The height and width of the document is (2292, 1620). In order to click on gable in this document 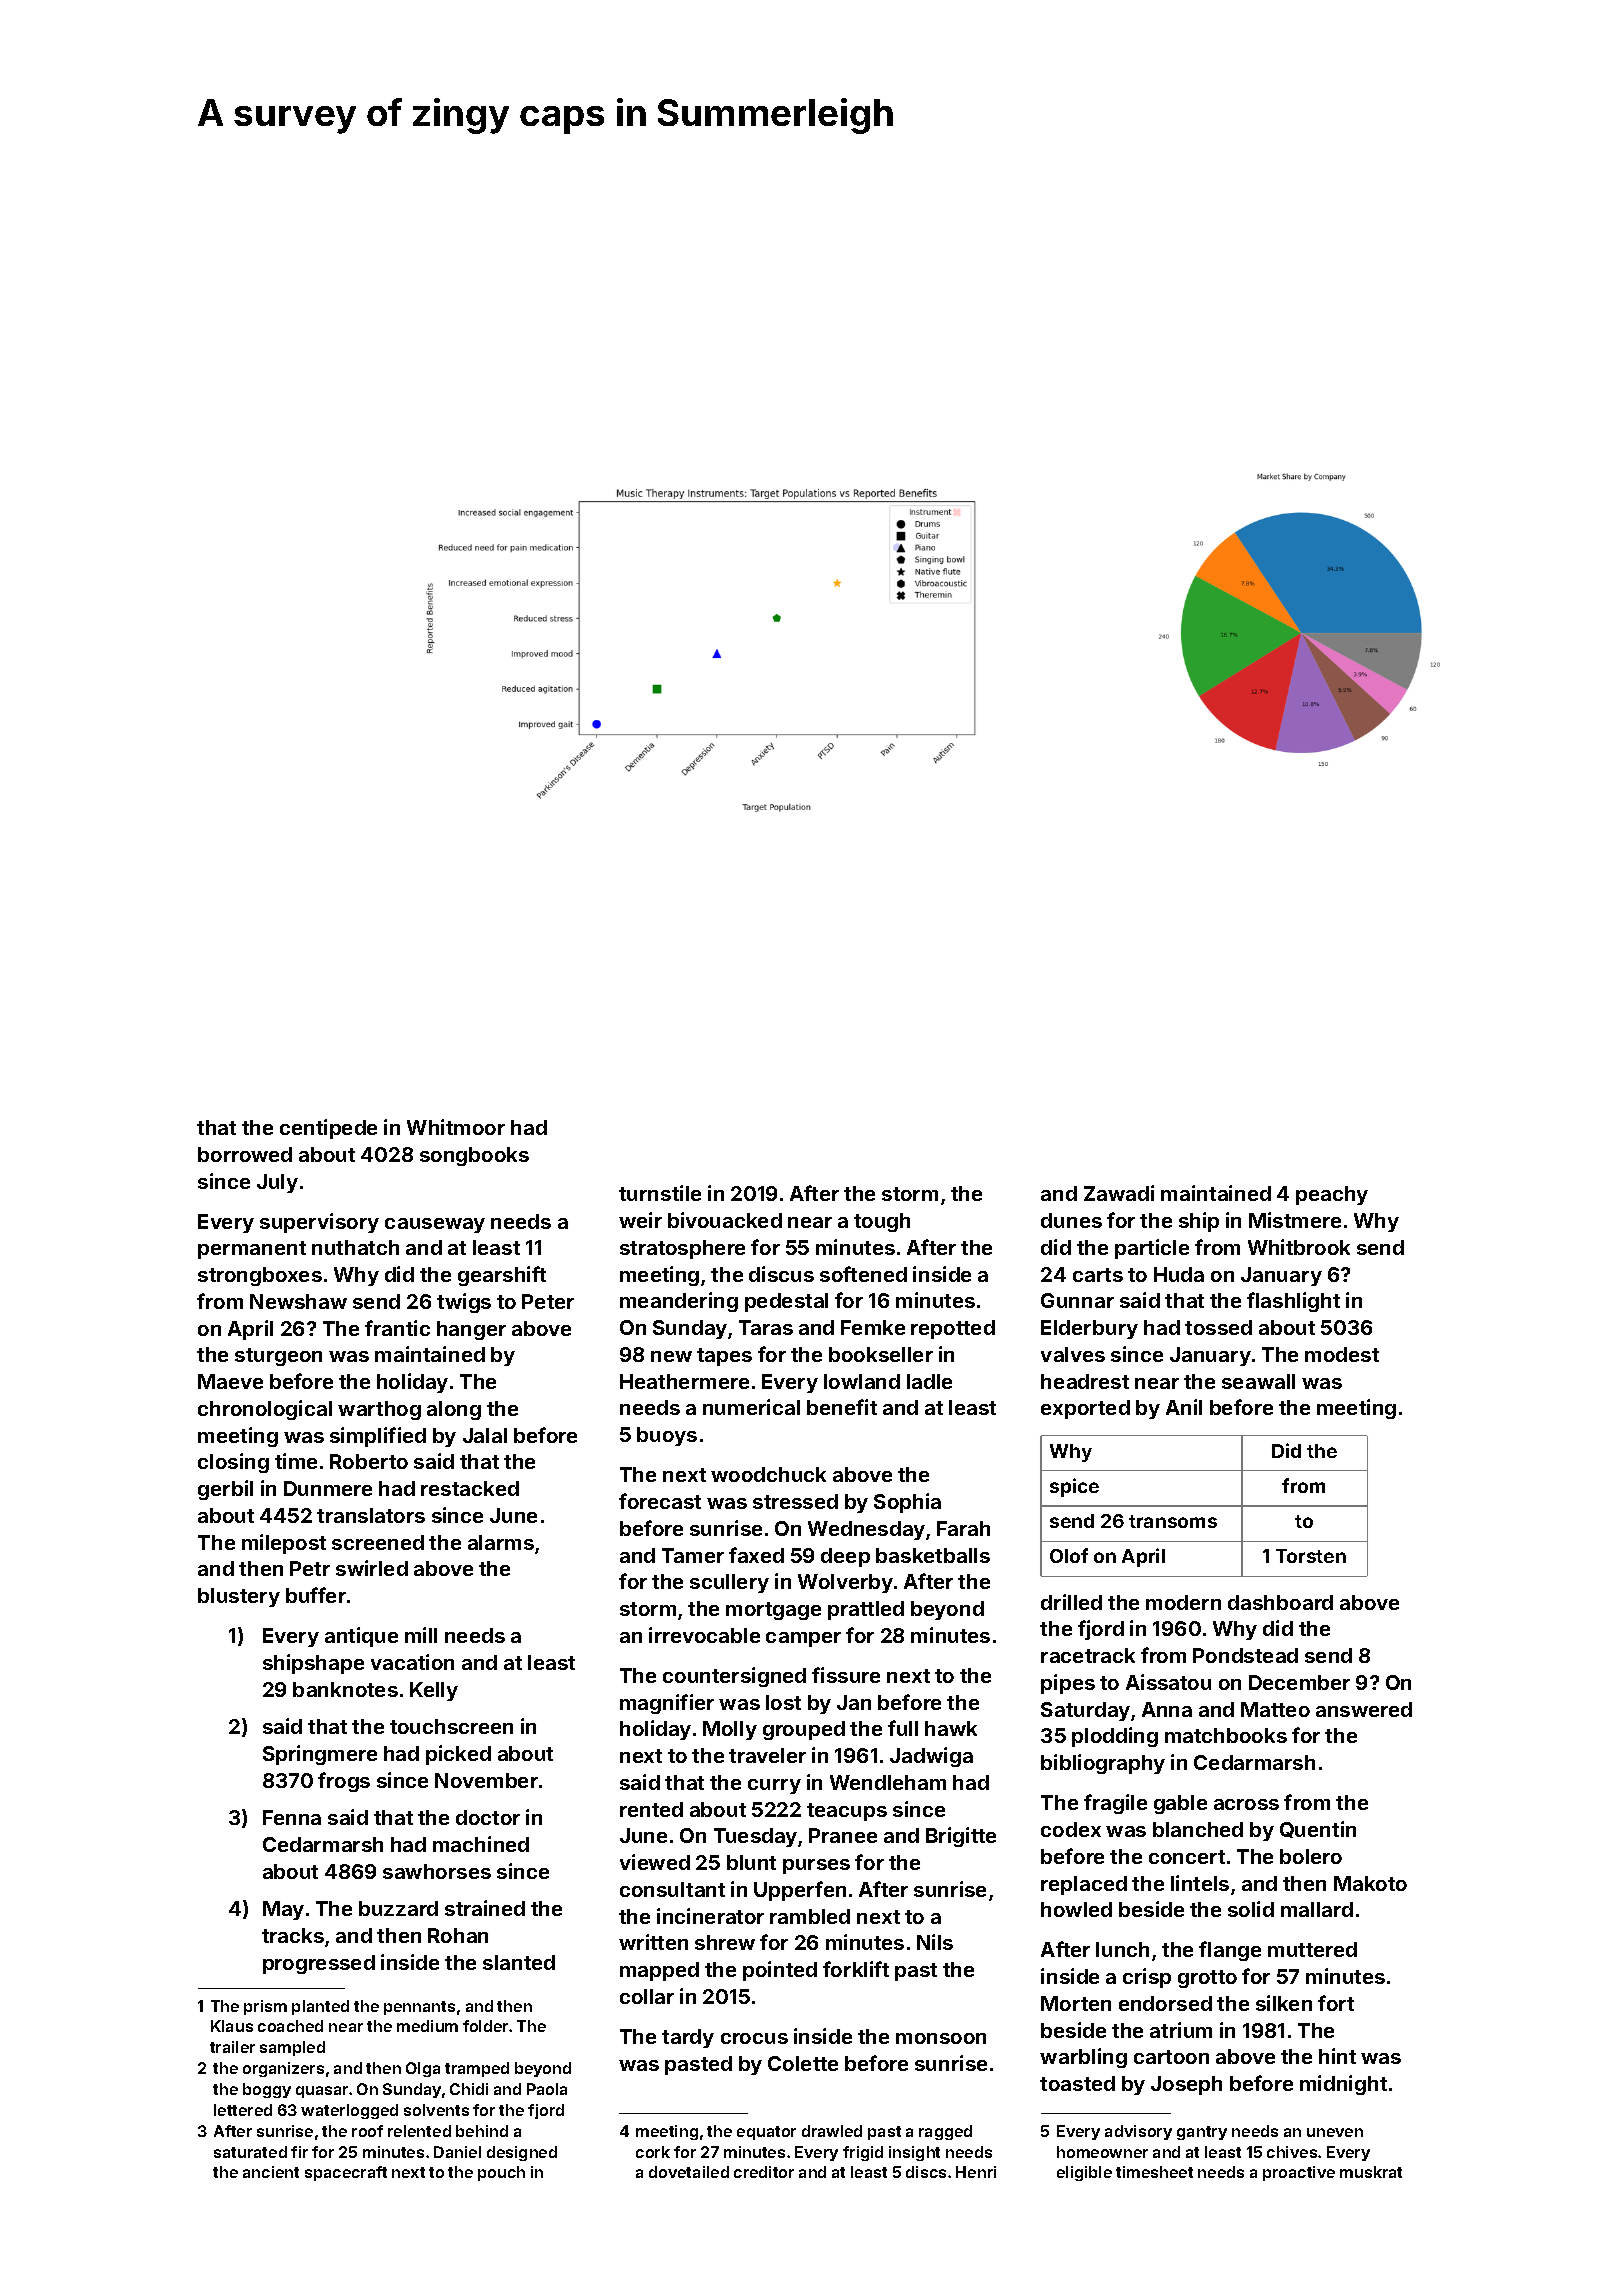, I will do `click(1180, 1804)`.
